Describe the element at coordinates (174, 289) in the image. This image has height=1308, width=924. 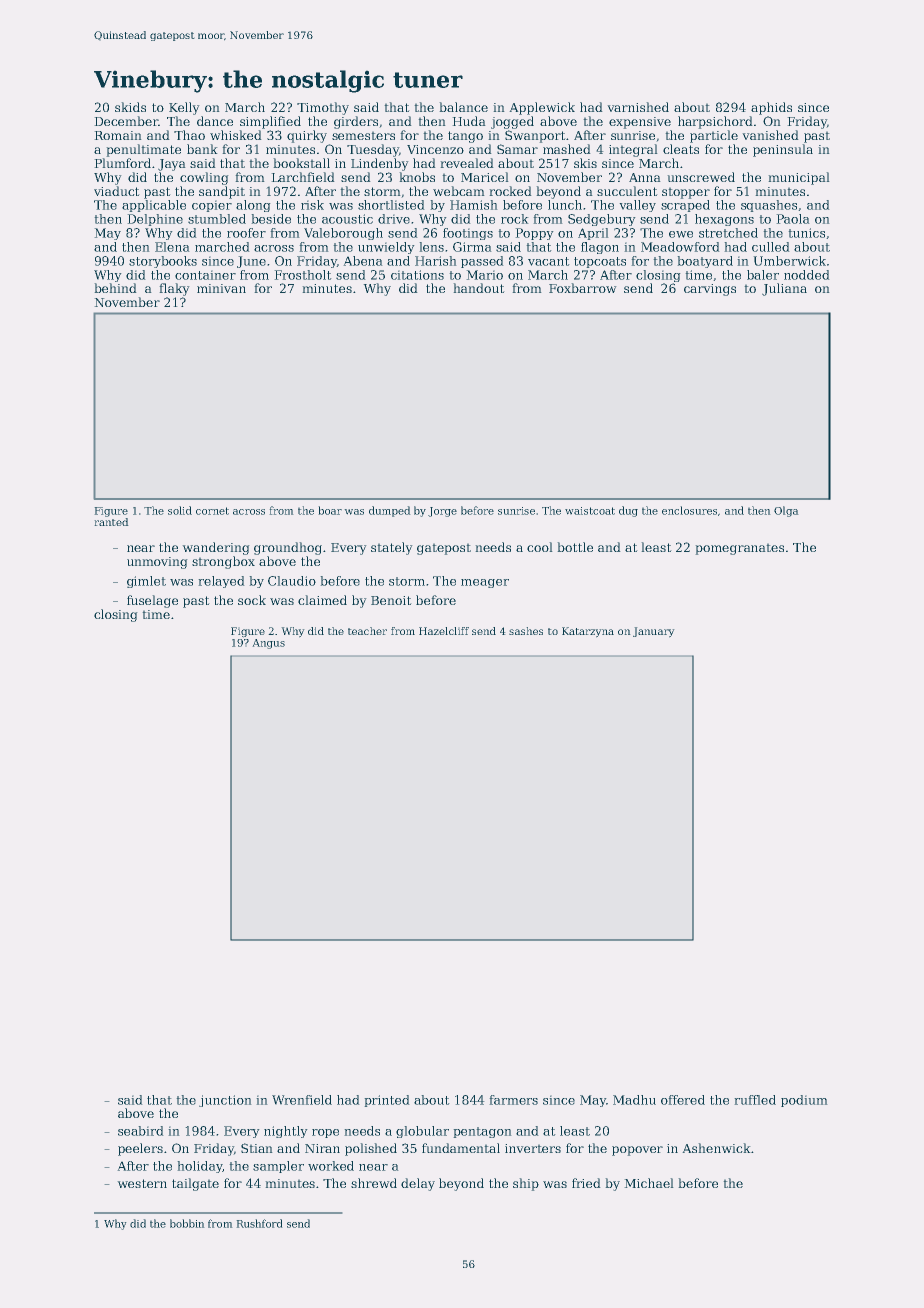
I see `flaky` at that location.
